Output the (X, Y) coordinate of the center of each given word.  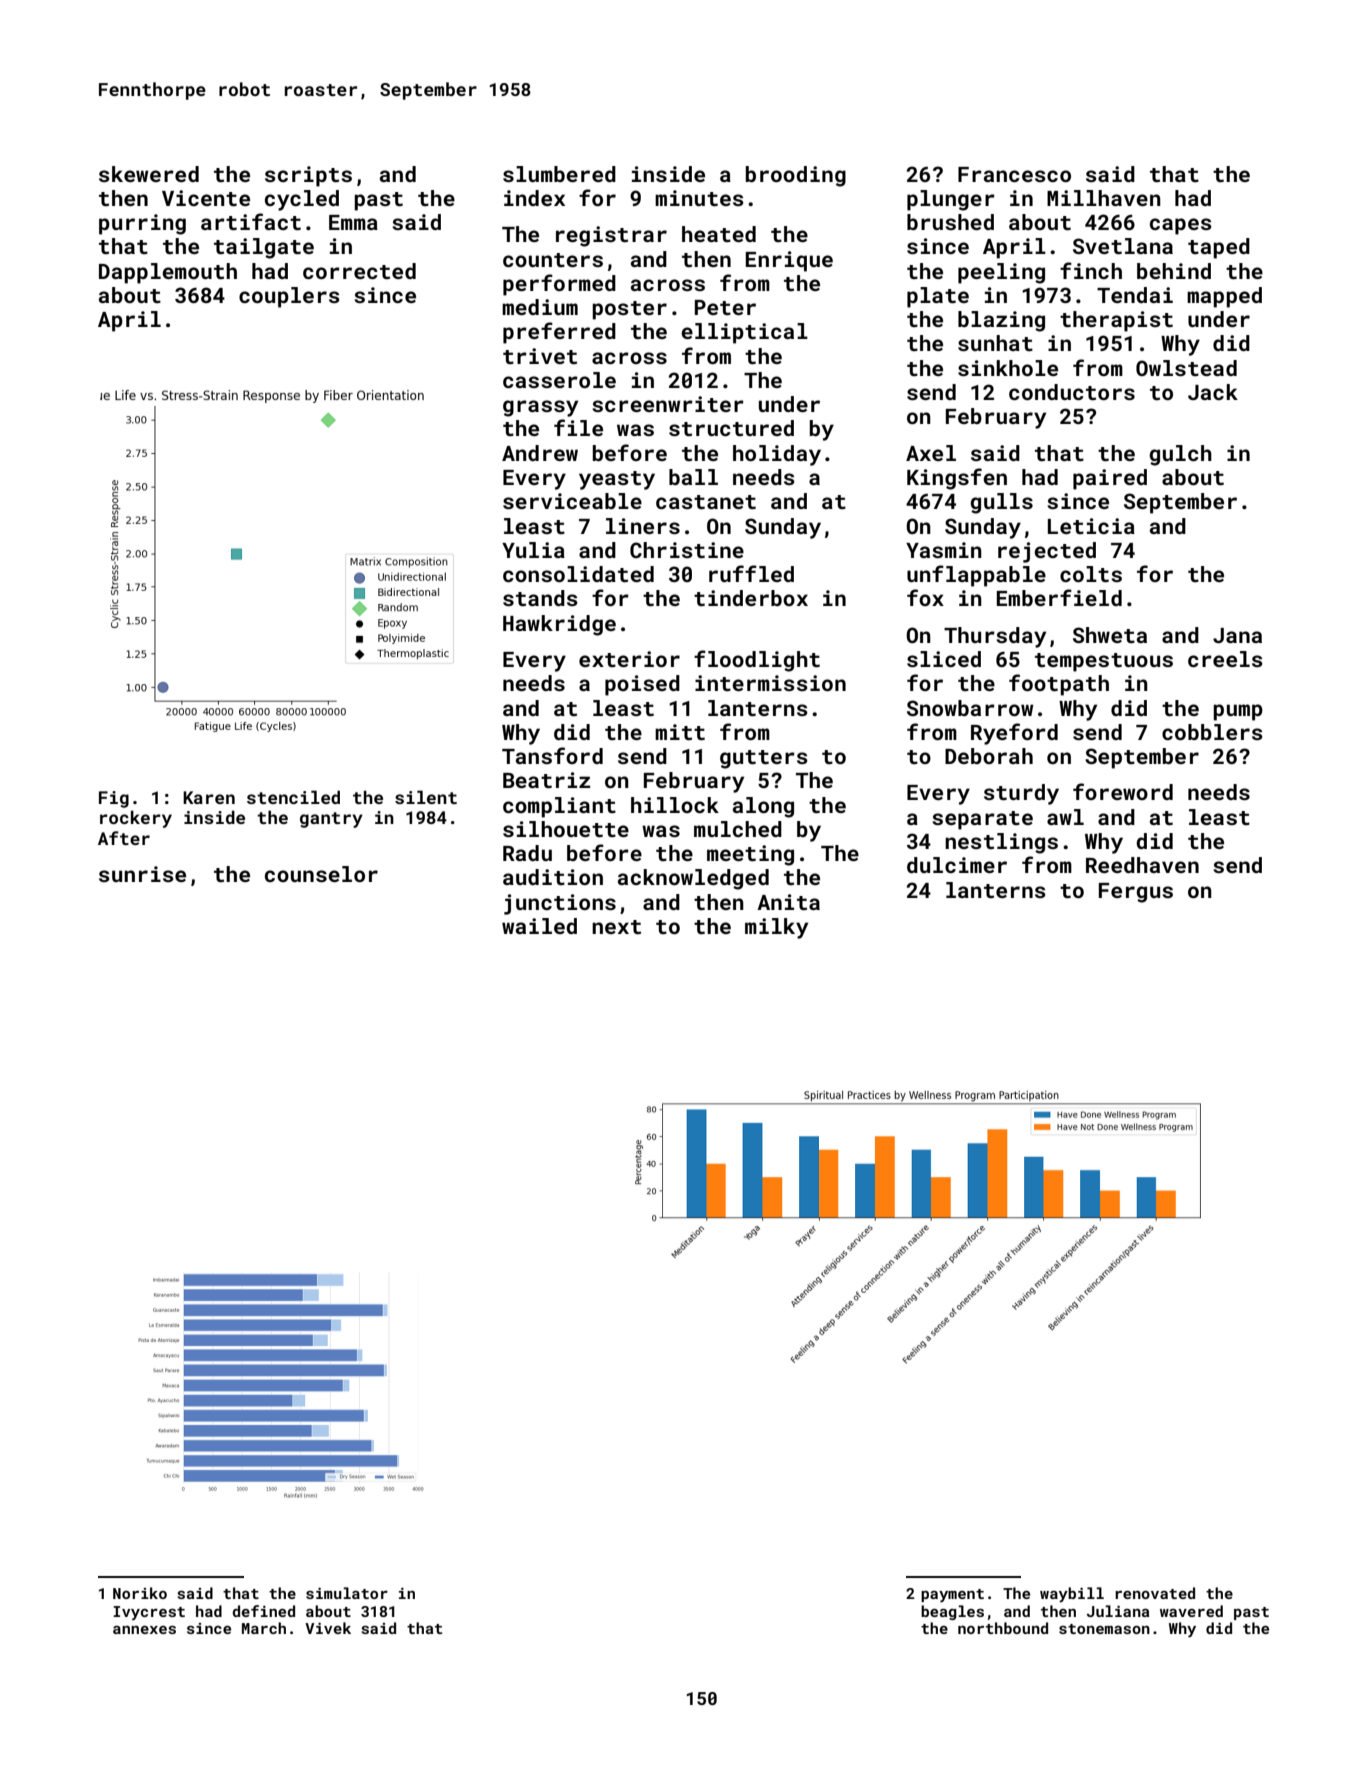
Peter (725, 307)
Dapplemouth (168, 273)
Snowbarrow (970, 708)
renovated (1155, 1593)
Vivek (328, 1628)
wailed (539, 926)
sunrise (142, 874)
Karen (209, 797)
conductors (1072, 392)
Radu (527, 853)
